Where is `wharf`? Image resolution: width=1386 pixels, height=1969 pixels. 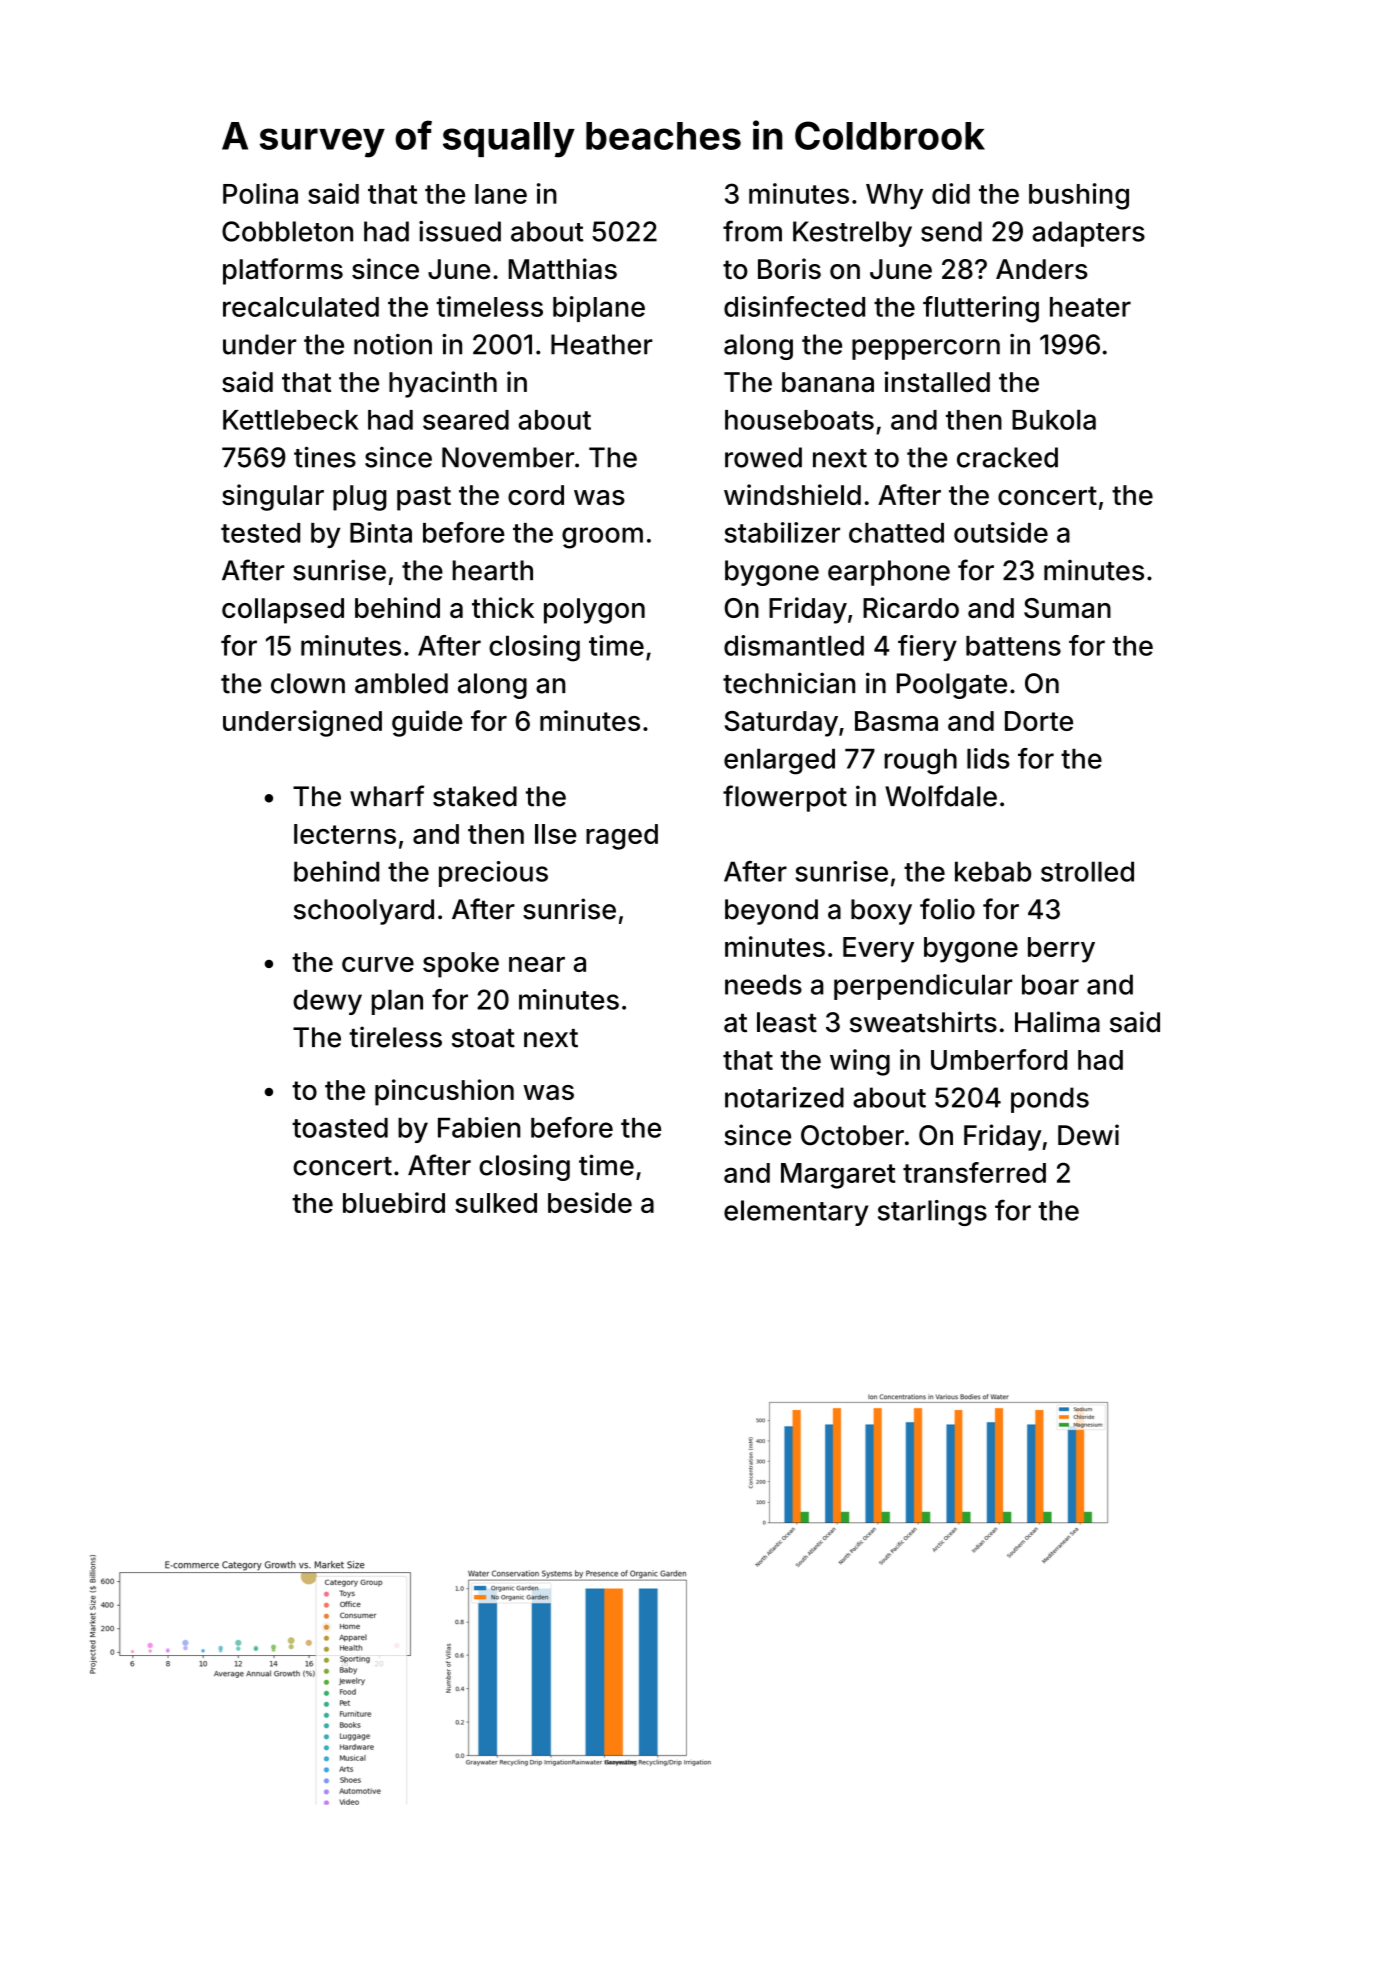
wharf is located at coordinates (387, 796).
